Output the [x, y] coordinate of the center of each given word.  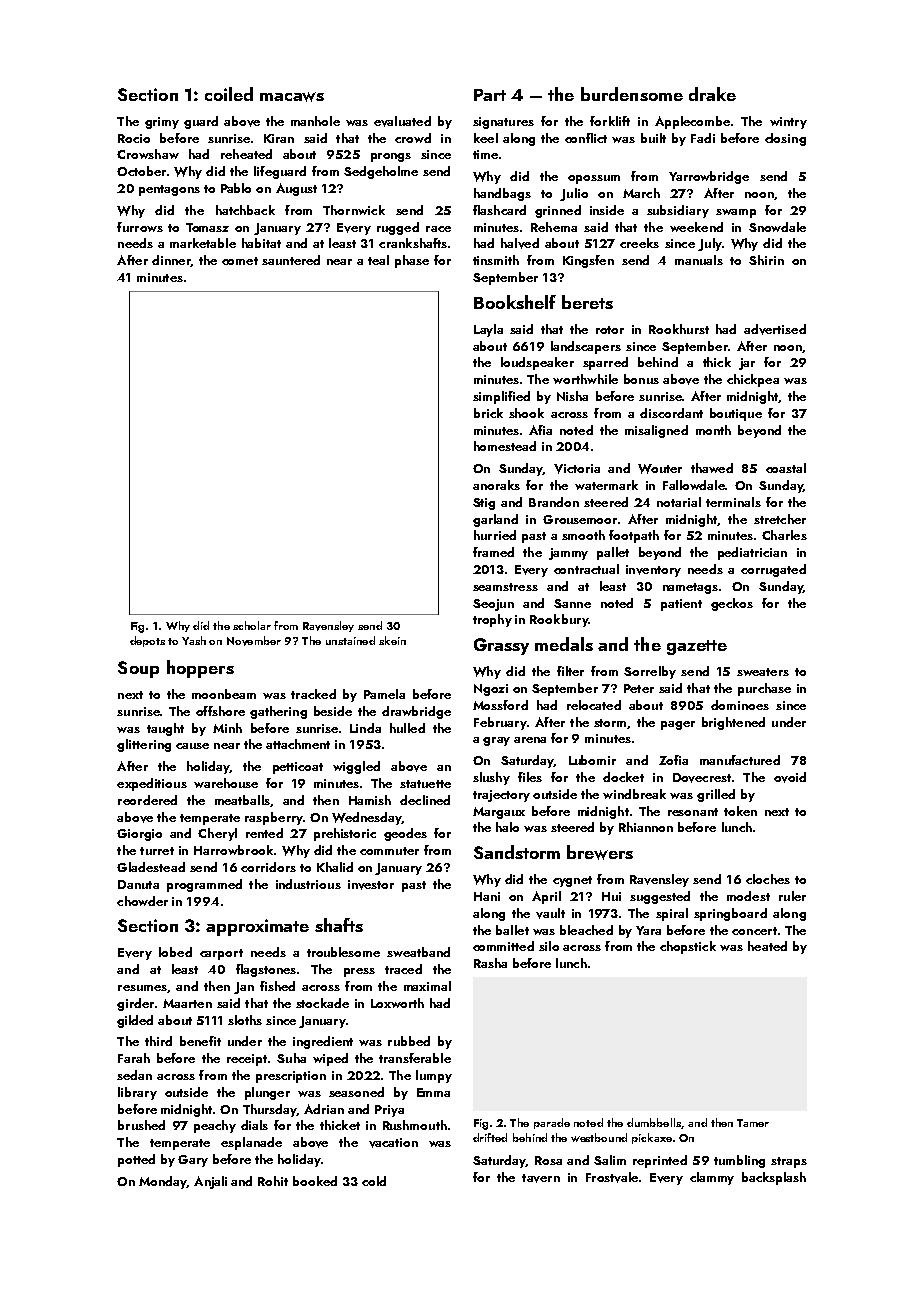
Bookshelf [515, 302]
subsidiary [678, 211]
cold [374, 1181]
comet [240, 261]
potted [136, 1160]
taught [165, 729]
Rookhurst [679, 329]
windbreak [634, 794]
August [296, 189]
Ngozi [491, 690]
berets [587, 302]
